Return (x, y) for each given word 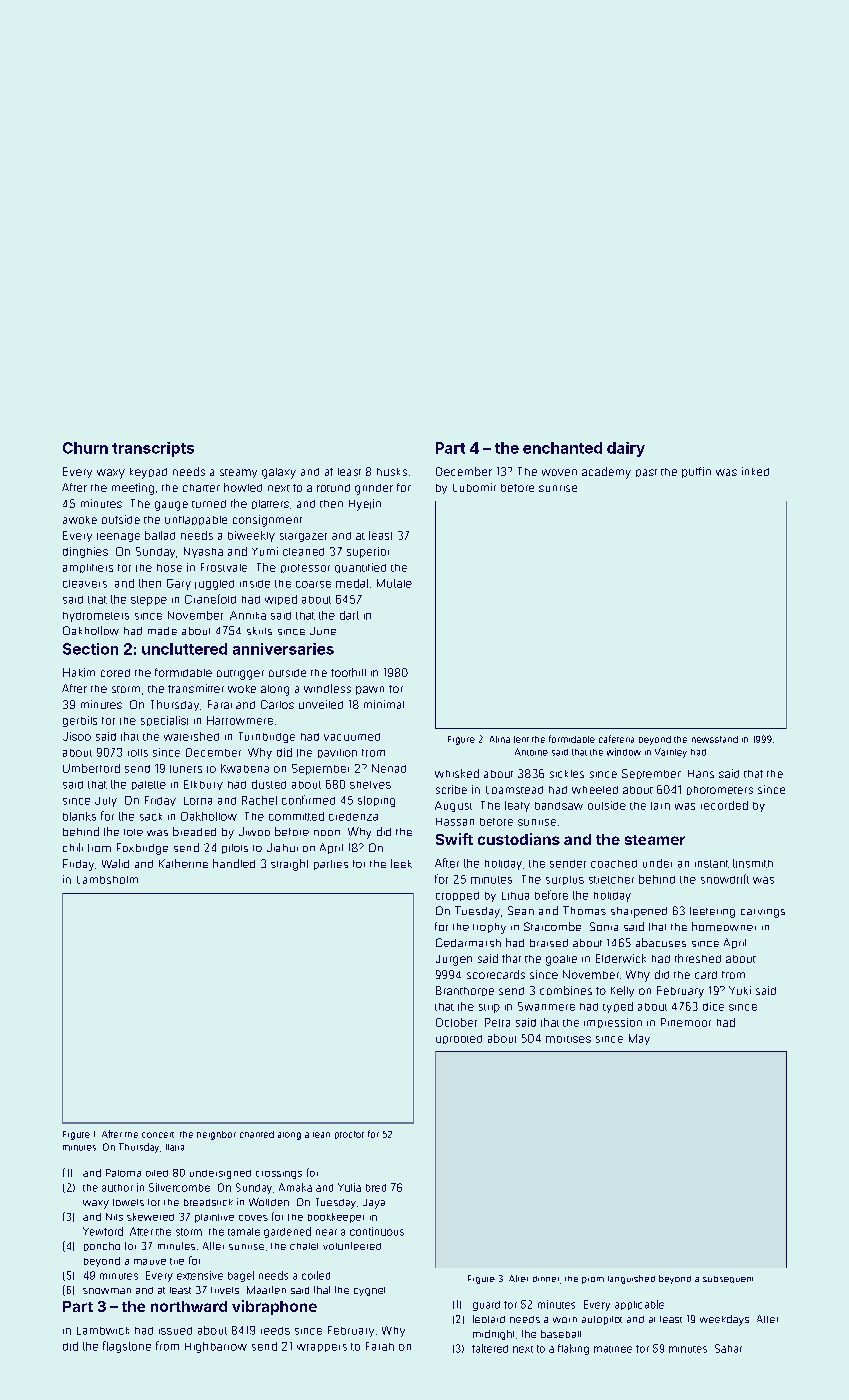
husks (392, 472)
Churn (85, 448)
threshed (698, 958)
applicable (639, 1305)
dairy (626, 449)
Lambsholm (107, 880)
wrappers (322, 1348)
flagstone (127, 1347)
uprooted (459, 1039)
